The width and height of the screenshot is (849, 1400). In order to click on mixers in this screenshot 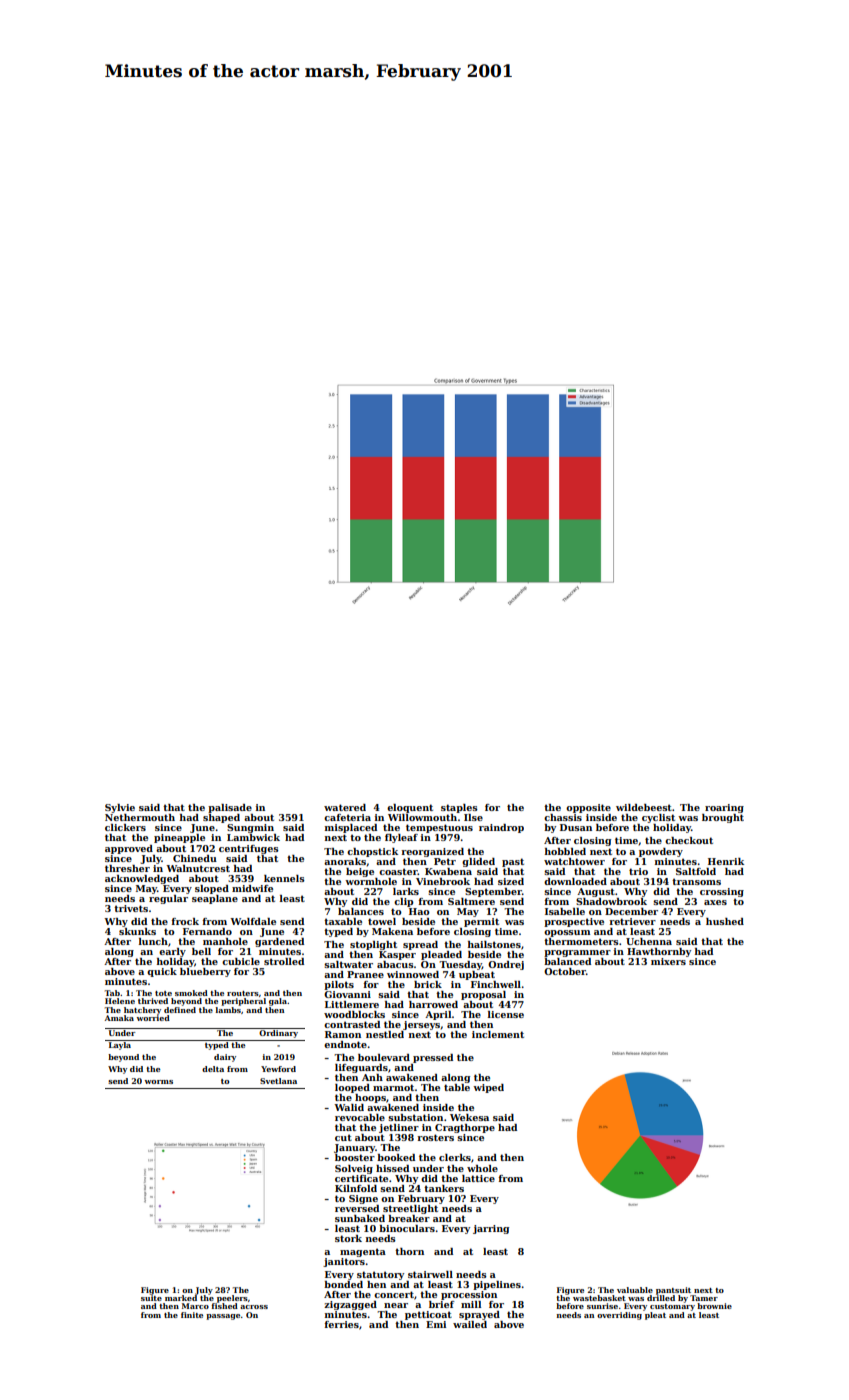, I will do `click(668, 961)`.
